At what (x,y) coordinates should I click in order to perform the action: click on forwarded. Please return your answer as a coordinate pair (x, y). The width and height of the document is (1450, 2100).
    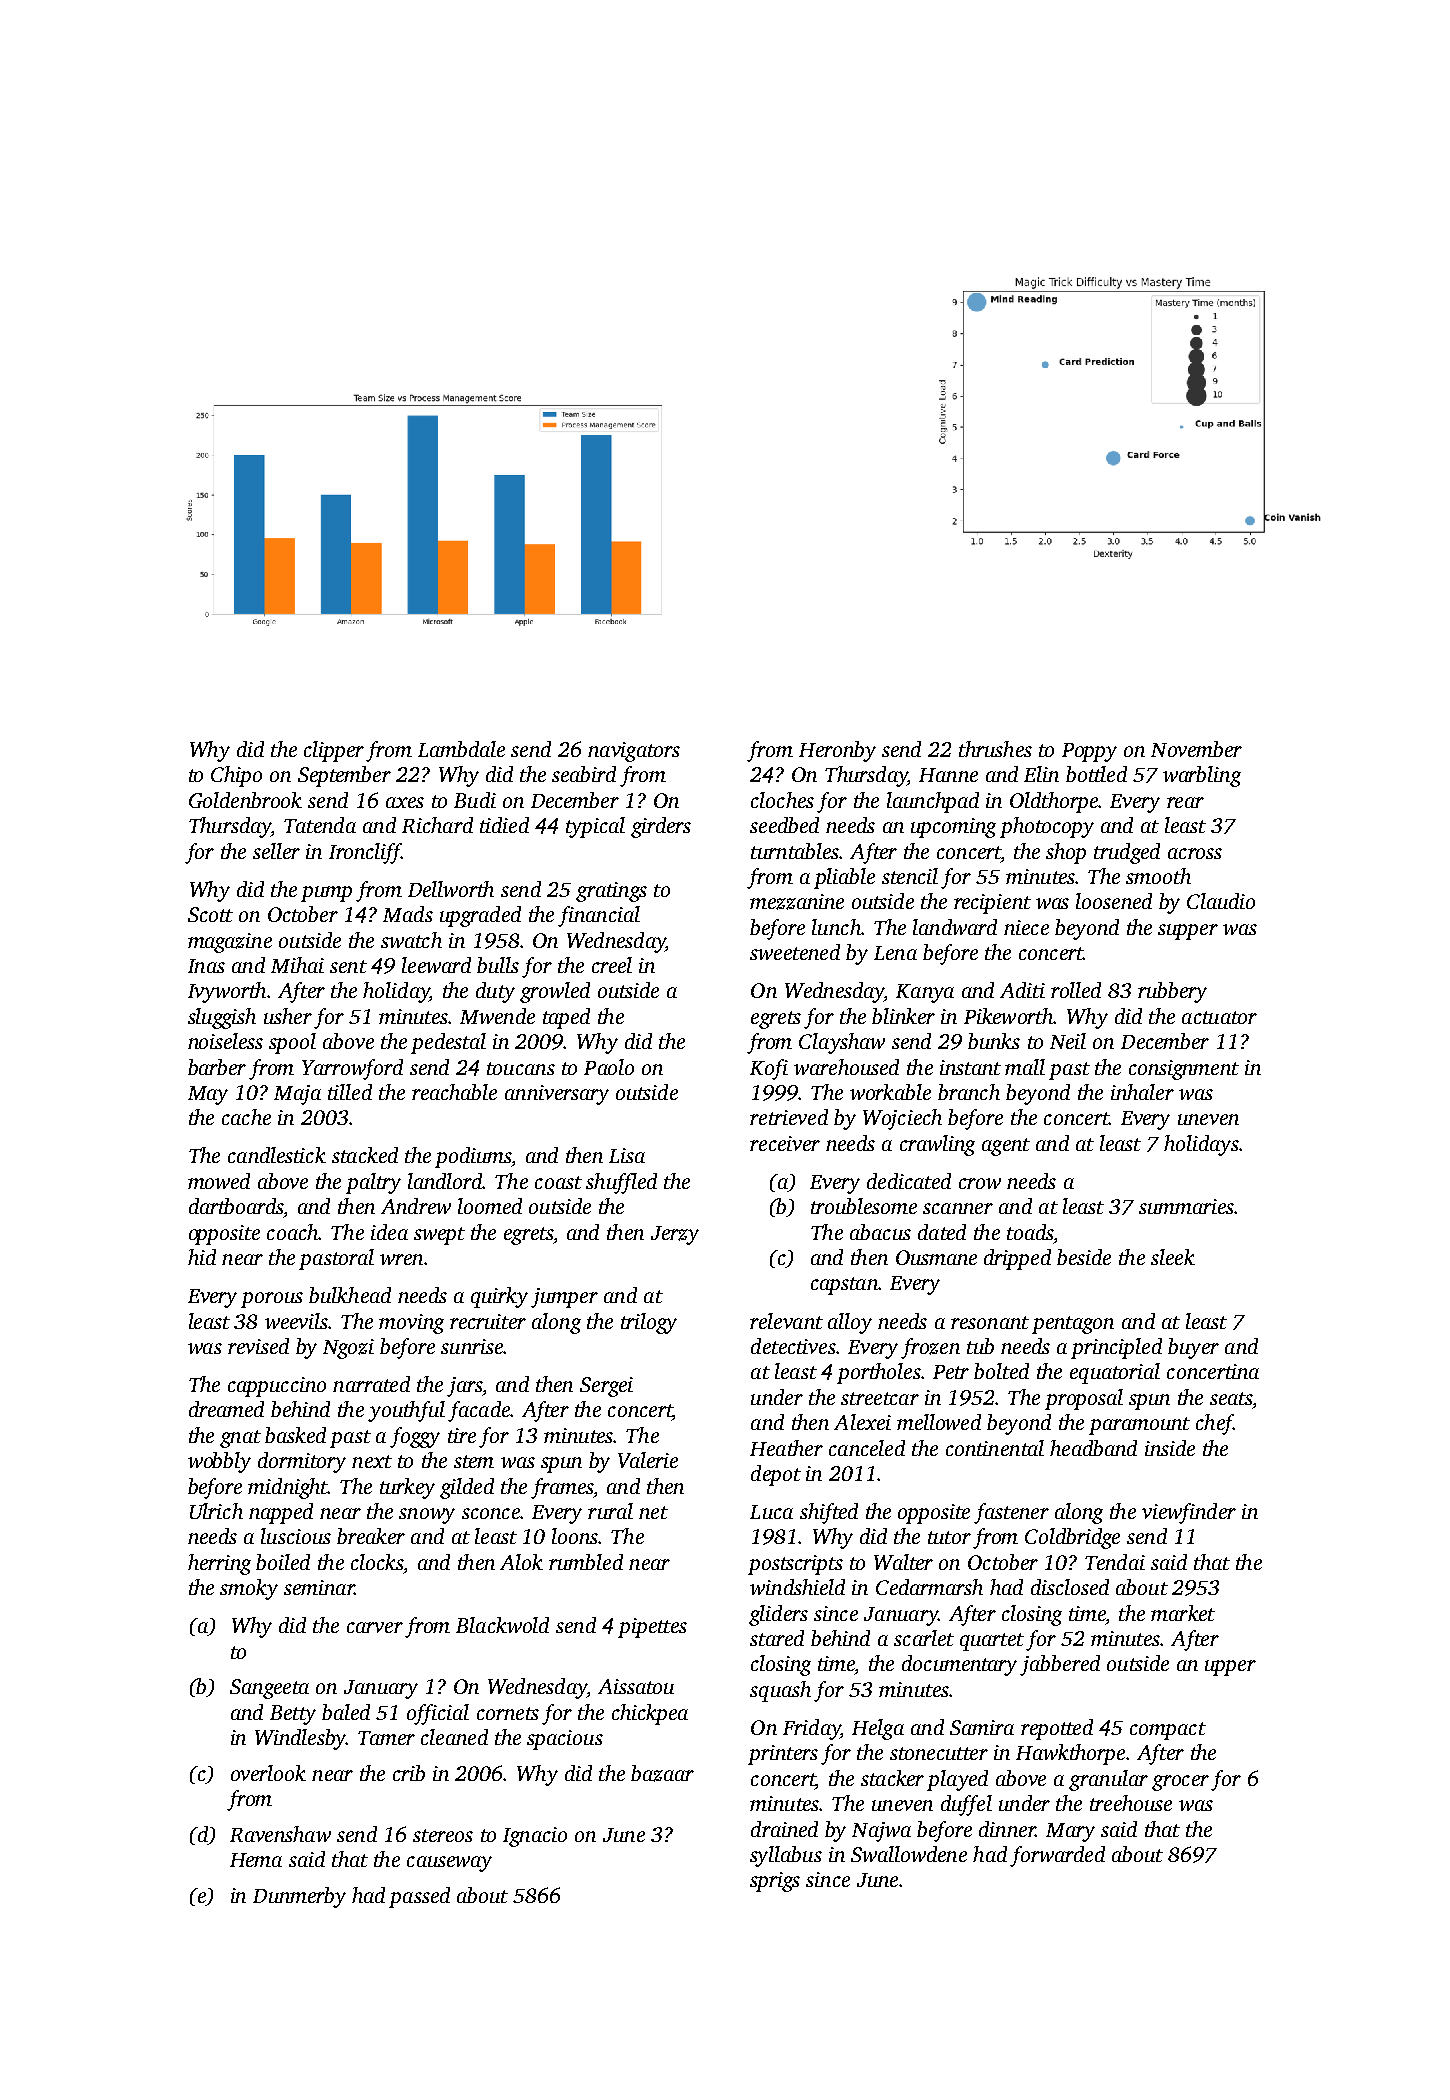
    Looking at the image, I should click on (1057, 1856).
